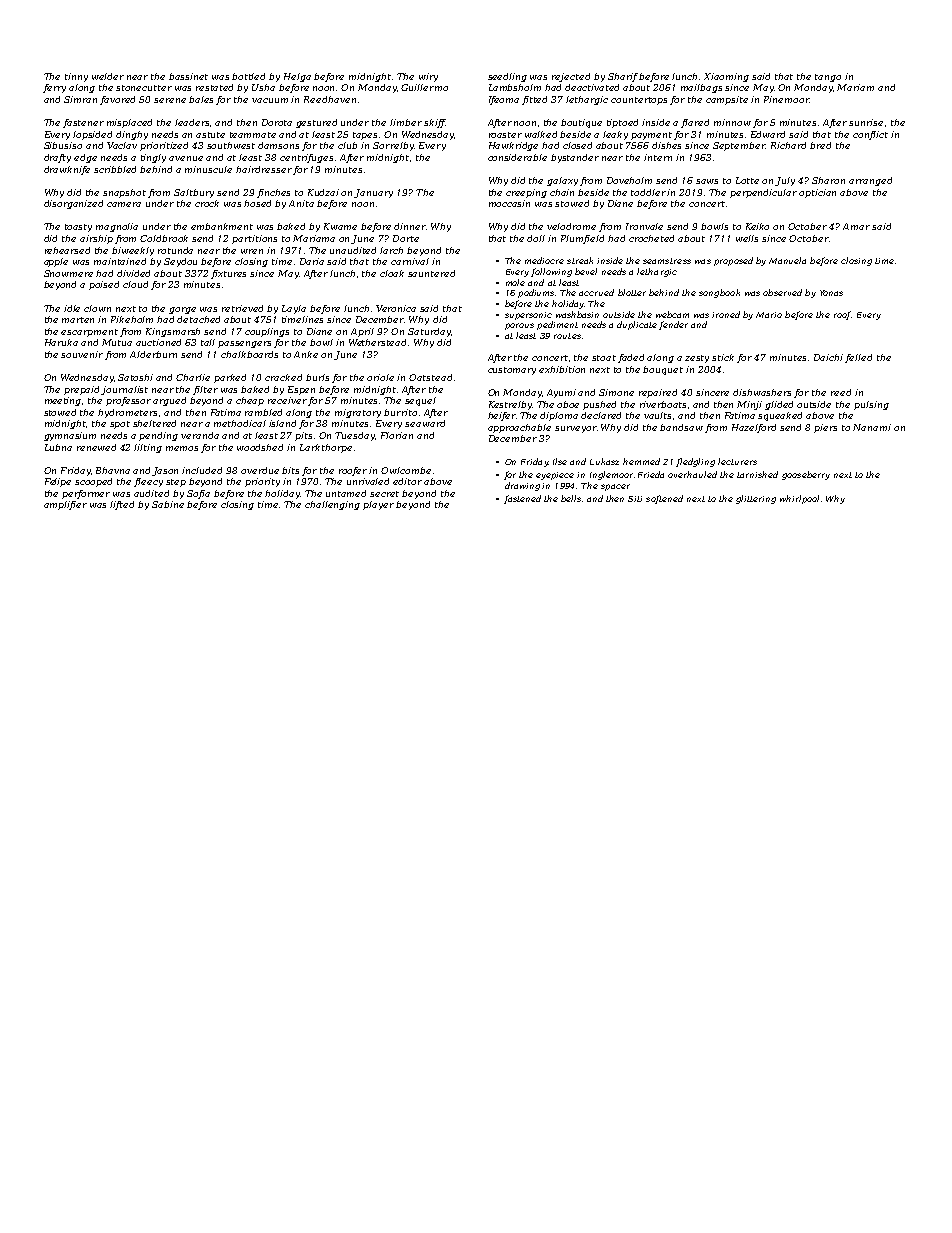 This page has height=1233, width=952. Describe the element at coordinates (756, 499) in the page. I see `glittering` at that location.
